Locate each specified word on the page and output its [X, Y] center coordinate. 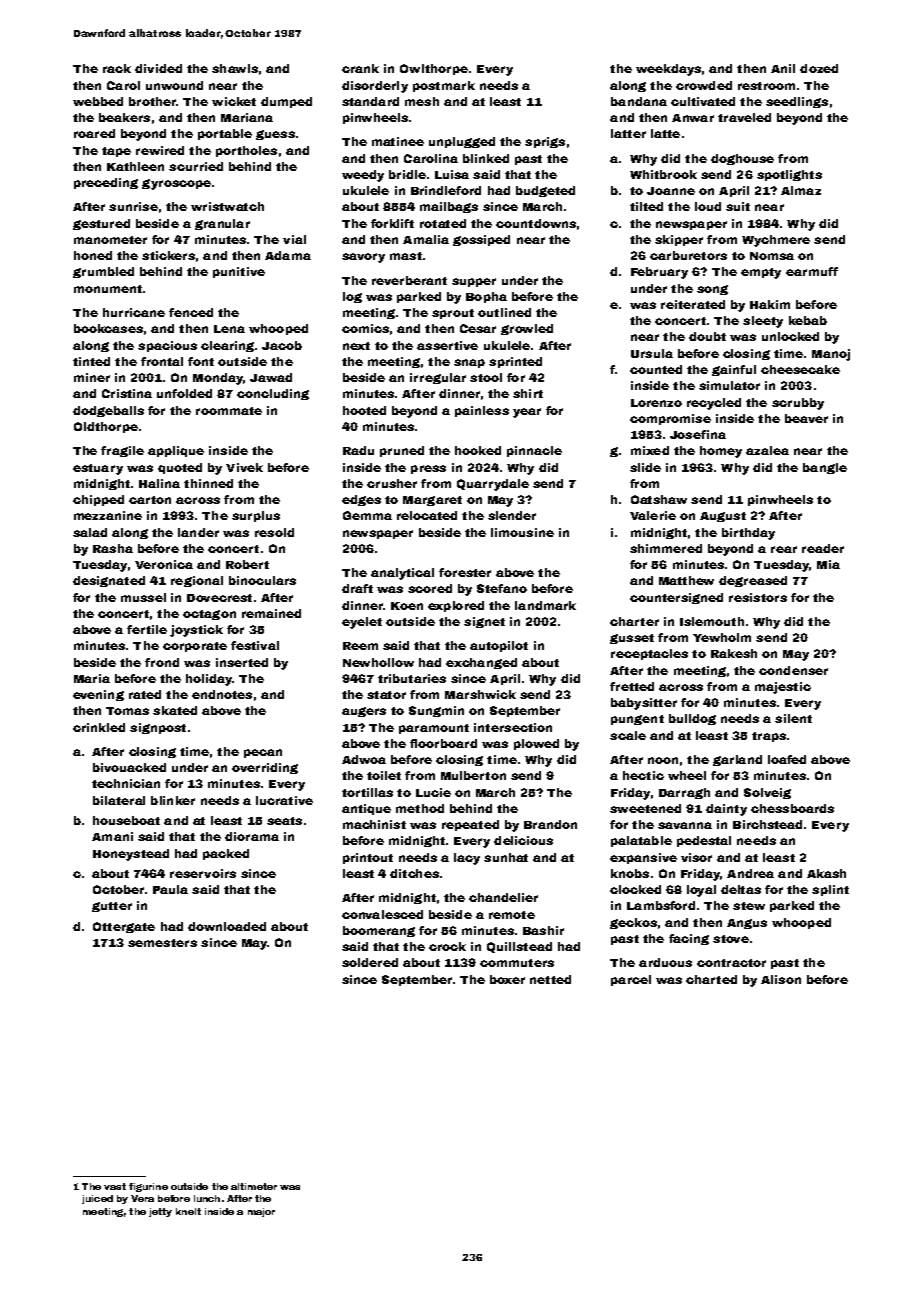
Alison [781, 979]
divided [158, 68]
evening [98, 695]
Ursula [652, 353]
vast [115, 1186]
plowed [536, 744]
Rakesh [734, 653]
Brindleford [446, 190]
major [261, 1212]
